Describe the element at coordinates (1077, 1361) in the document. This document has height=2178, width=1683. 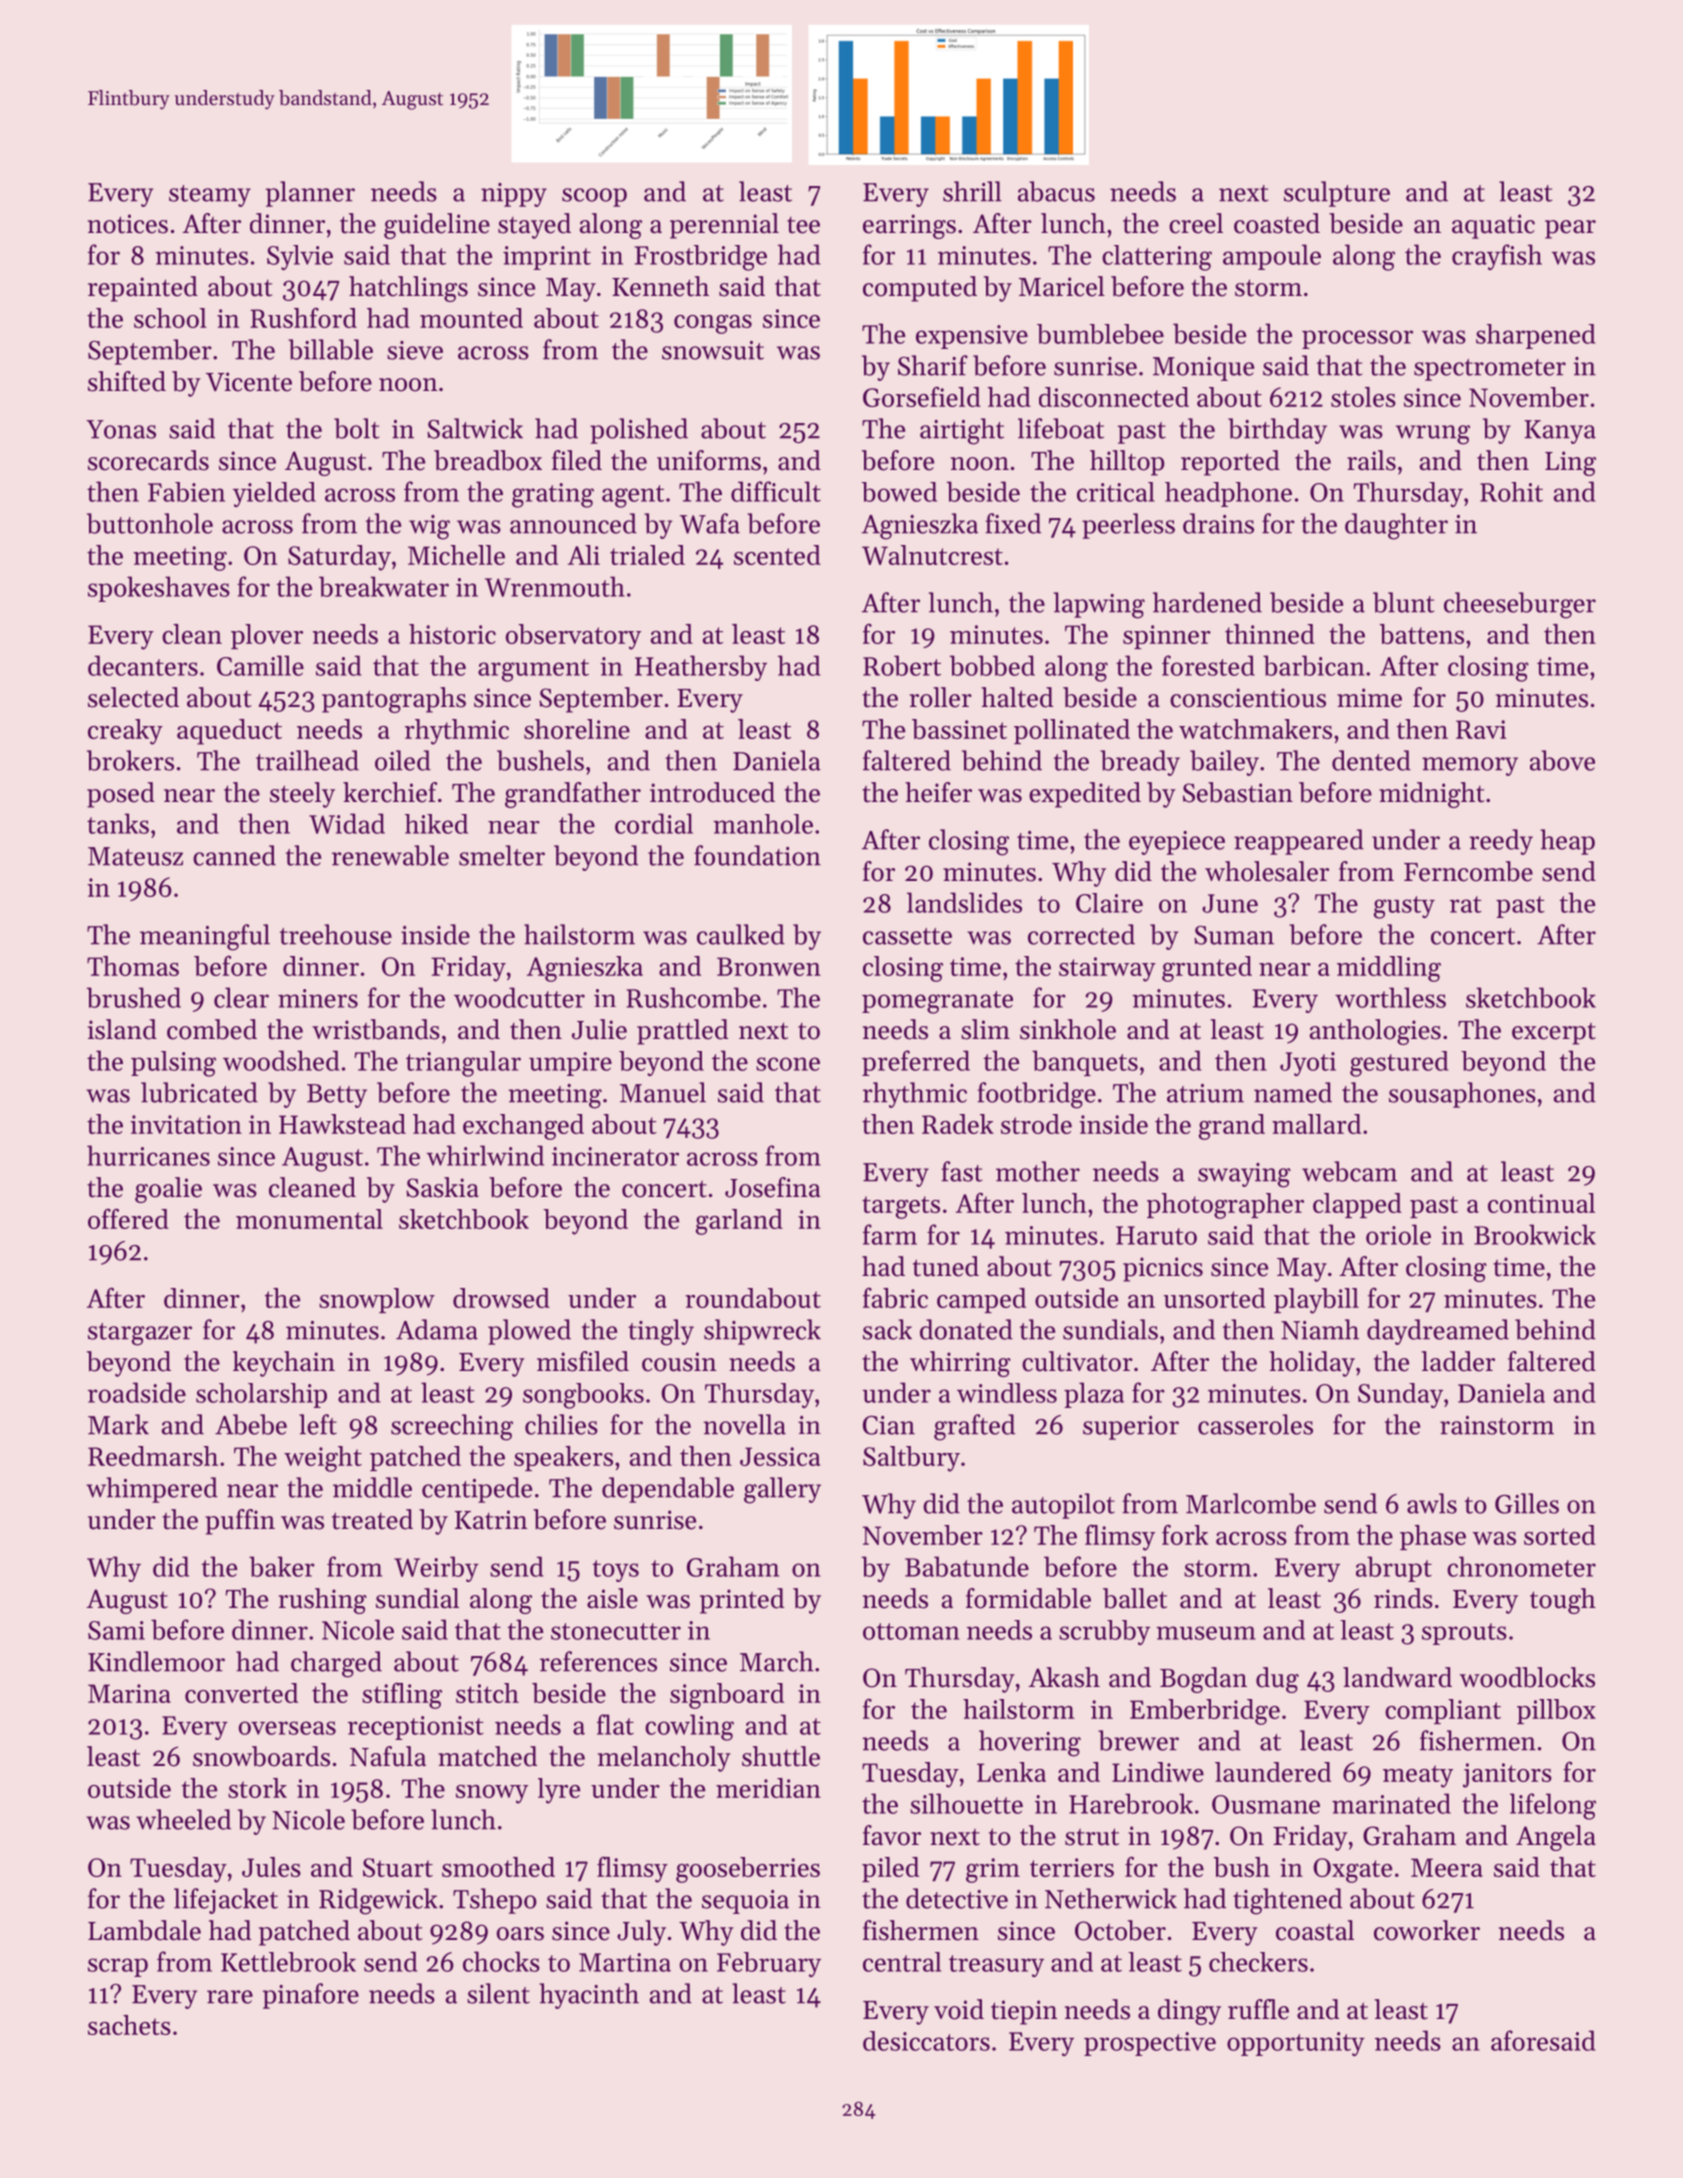
I see `cultivator` at that location.
